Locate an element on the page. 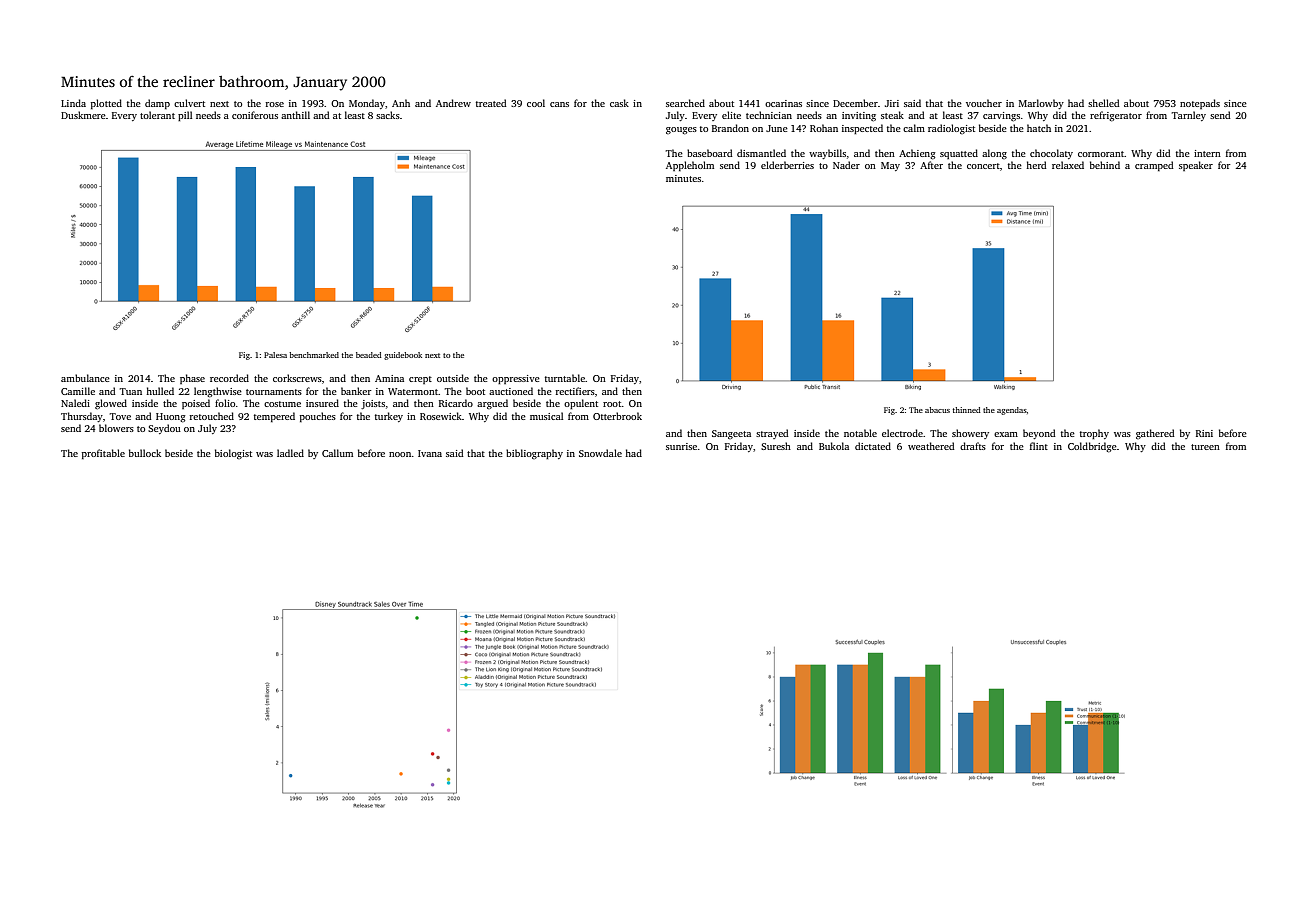  noon is located at coordinates (400, 454).
